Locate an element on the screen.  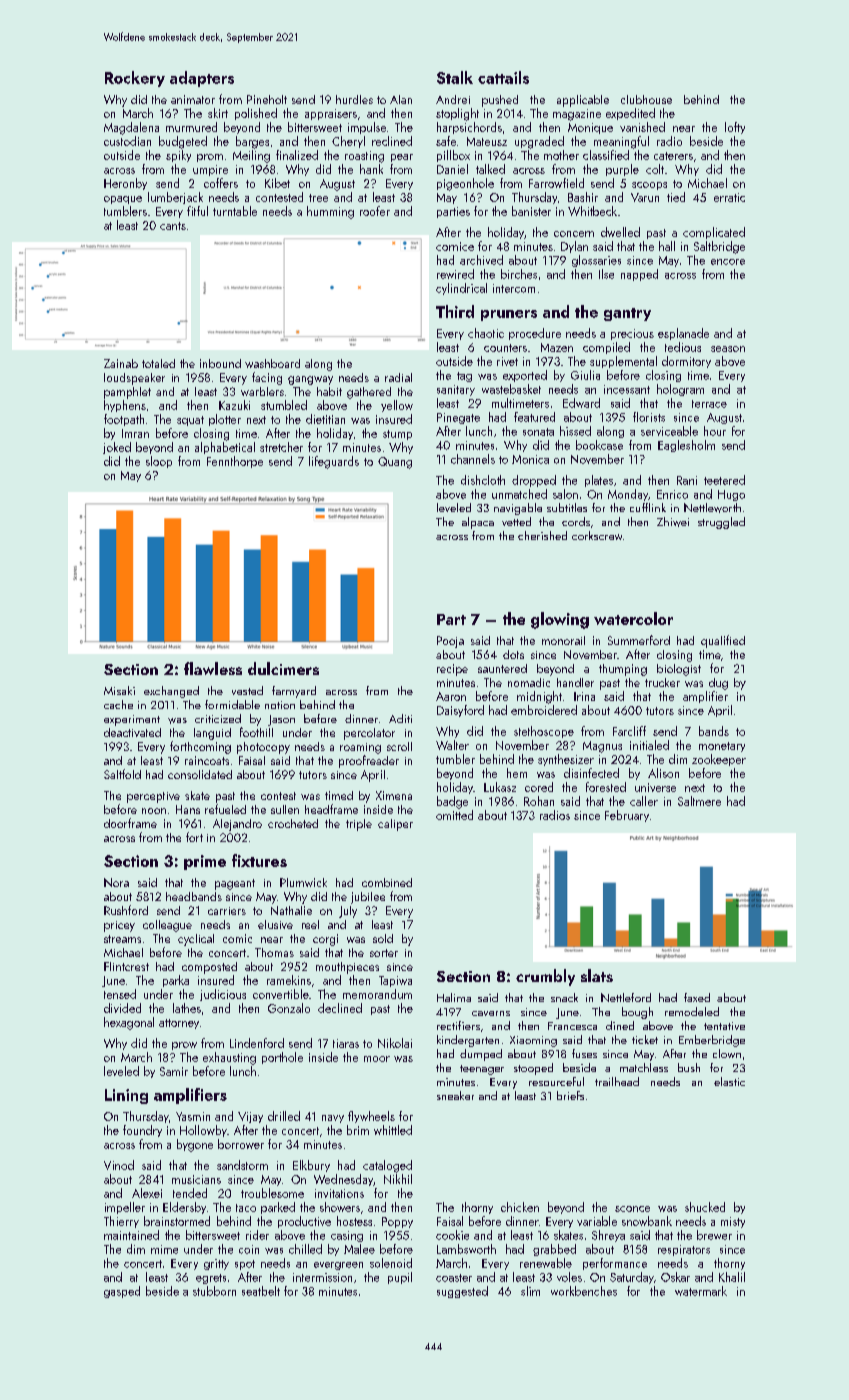
briefs is located at coordinates (570, 1095).
